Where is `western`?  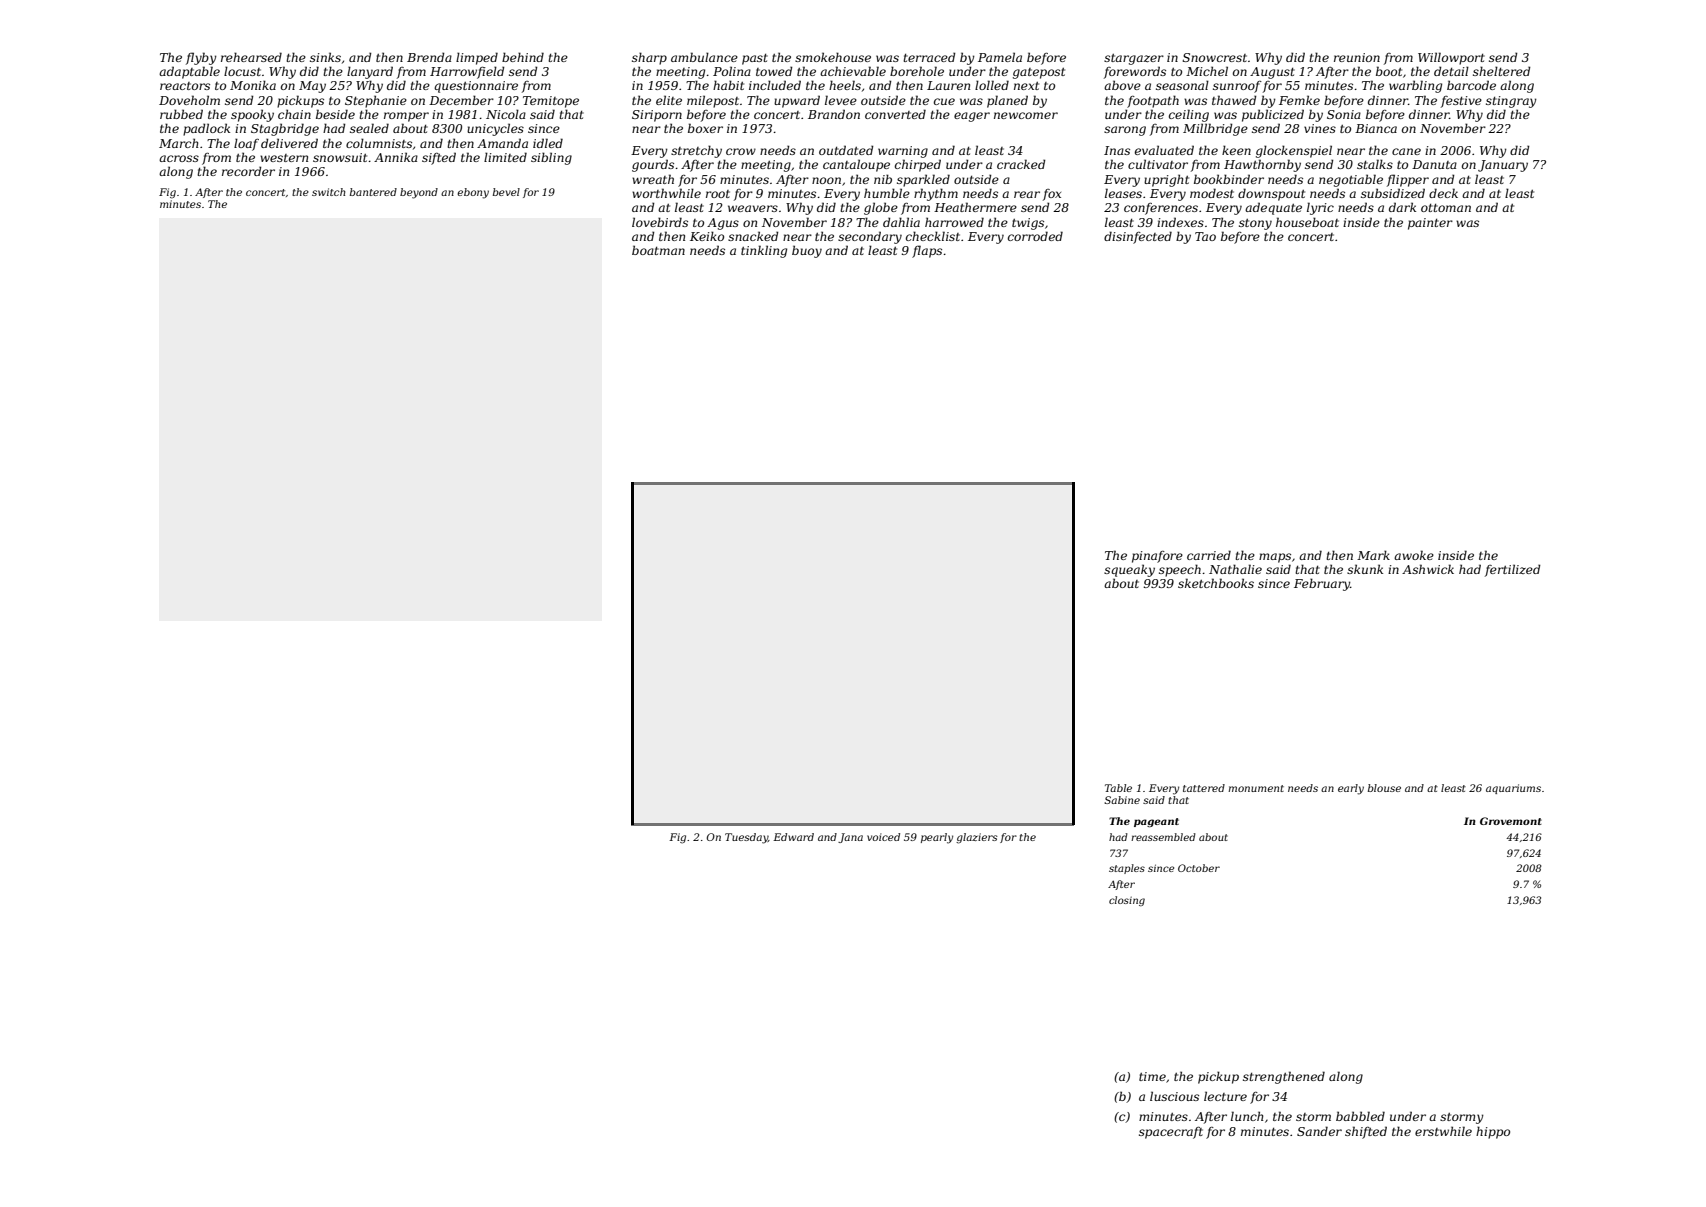 western is located at coordinates (284, 158).
